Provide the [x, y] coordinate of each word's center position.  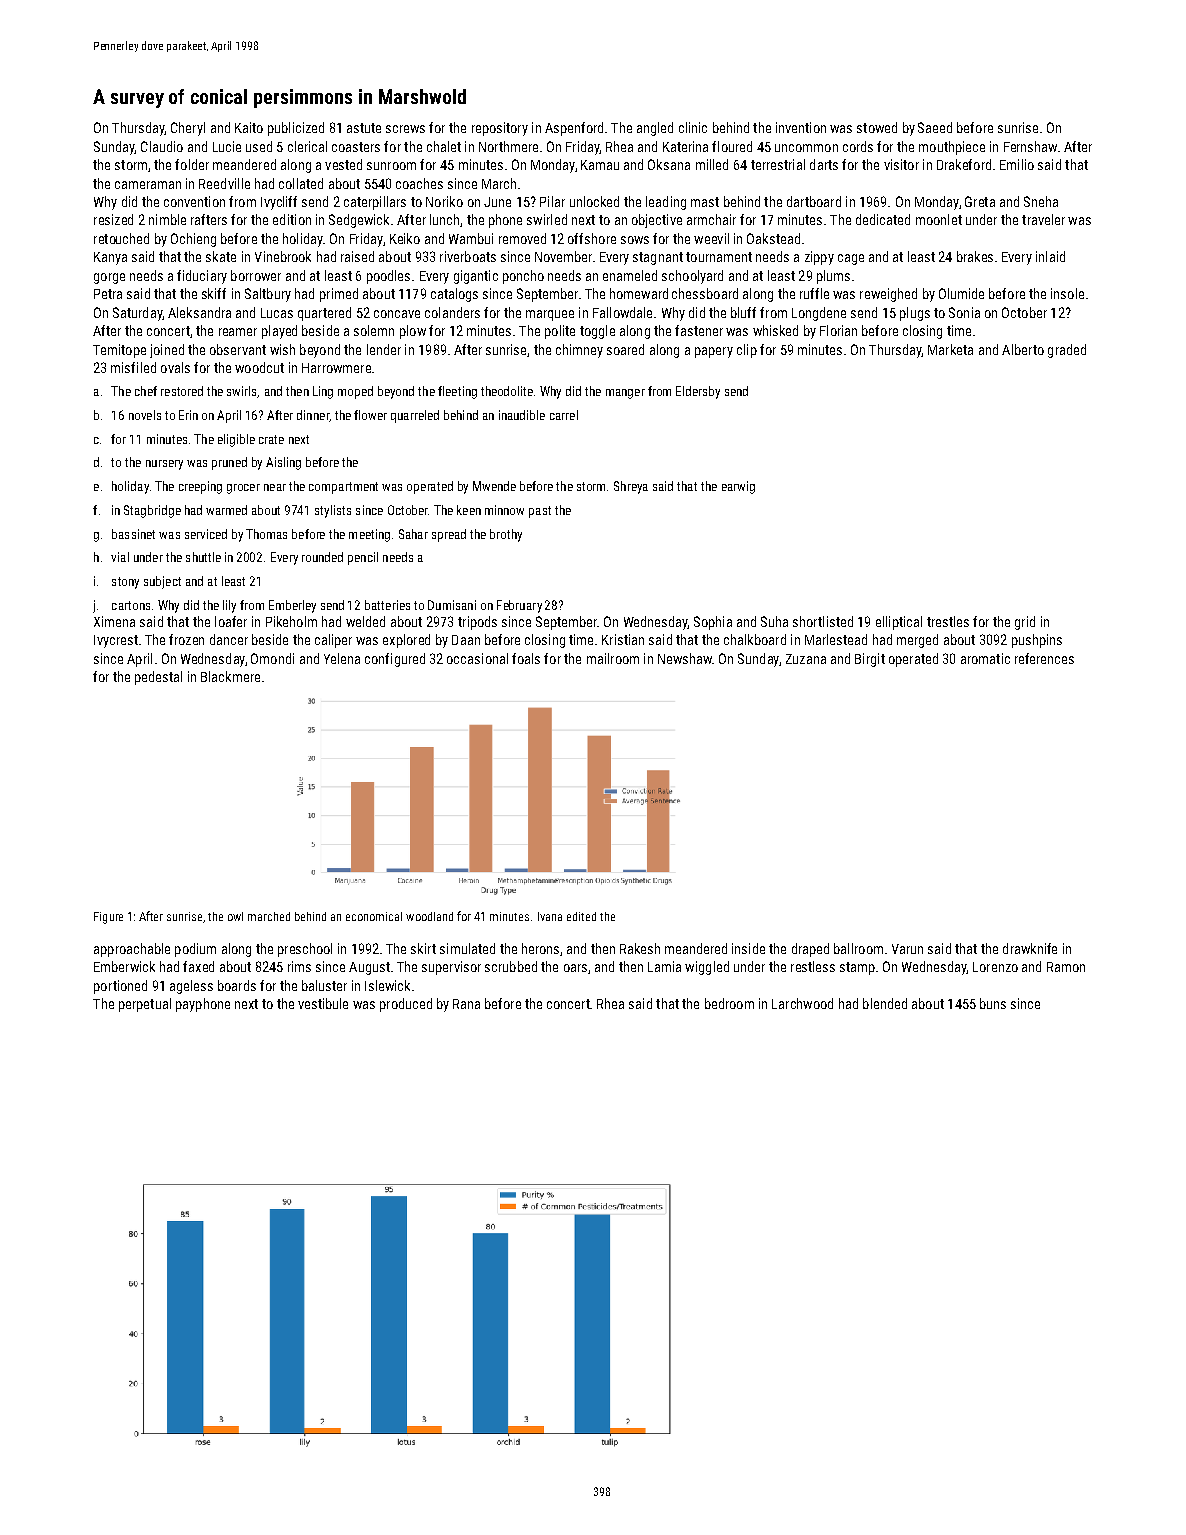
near [275, 487]
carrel [564, 415]
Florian [838, 330]
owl [235, 916]
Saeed [935, 127]
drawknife [1030, 948]
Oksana [669, 164]
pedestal [158, 678]
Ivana [550, 916]
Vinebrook [283, 256]
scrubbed [511, 966]
